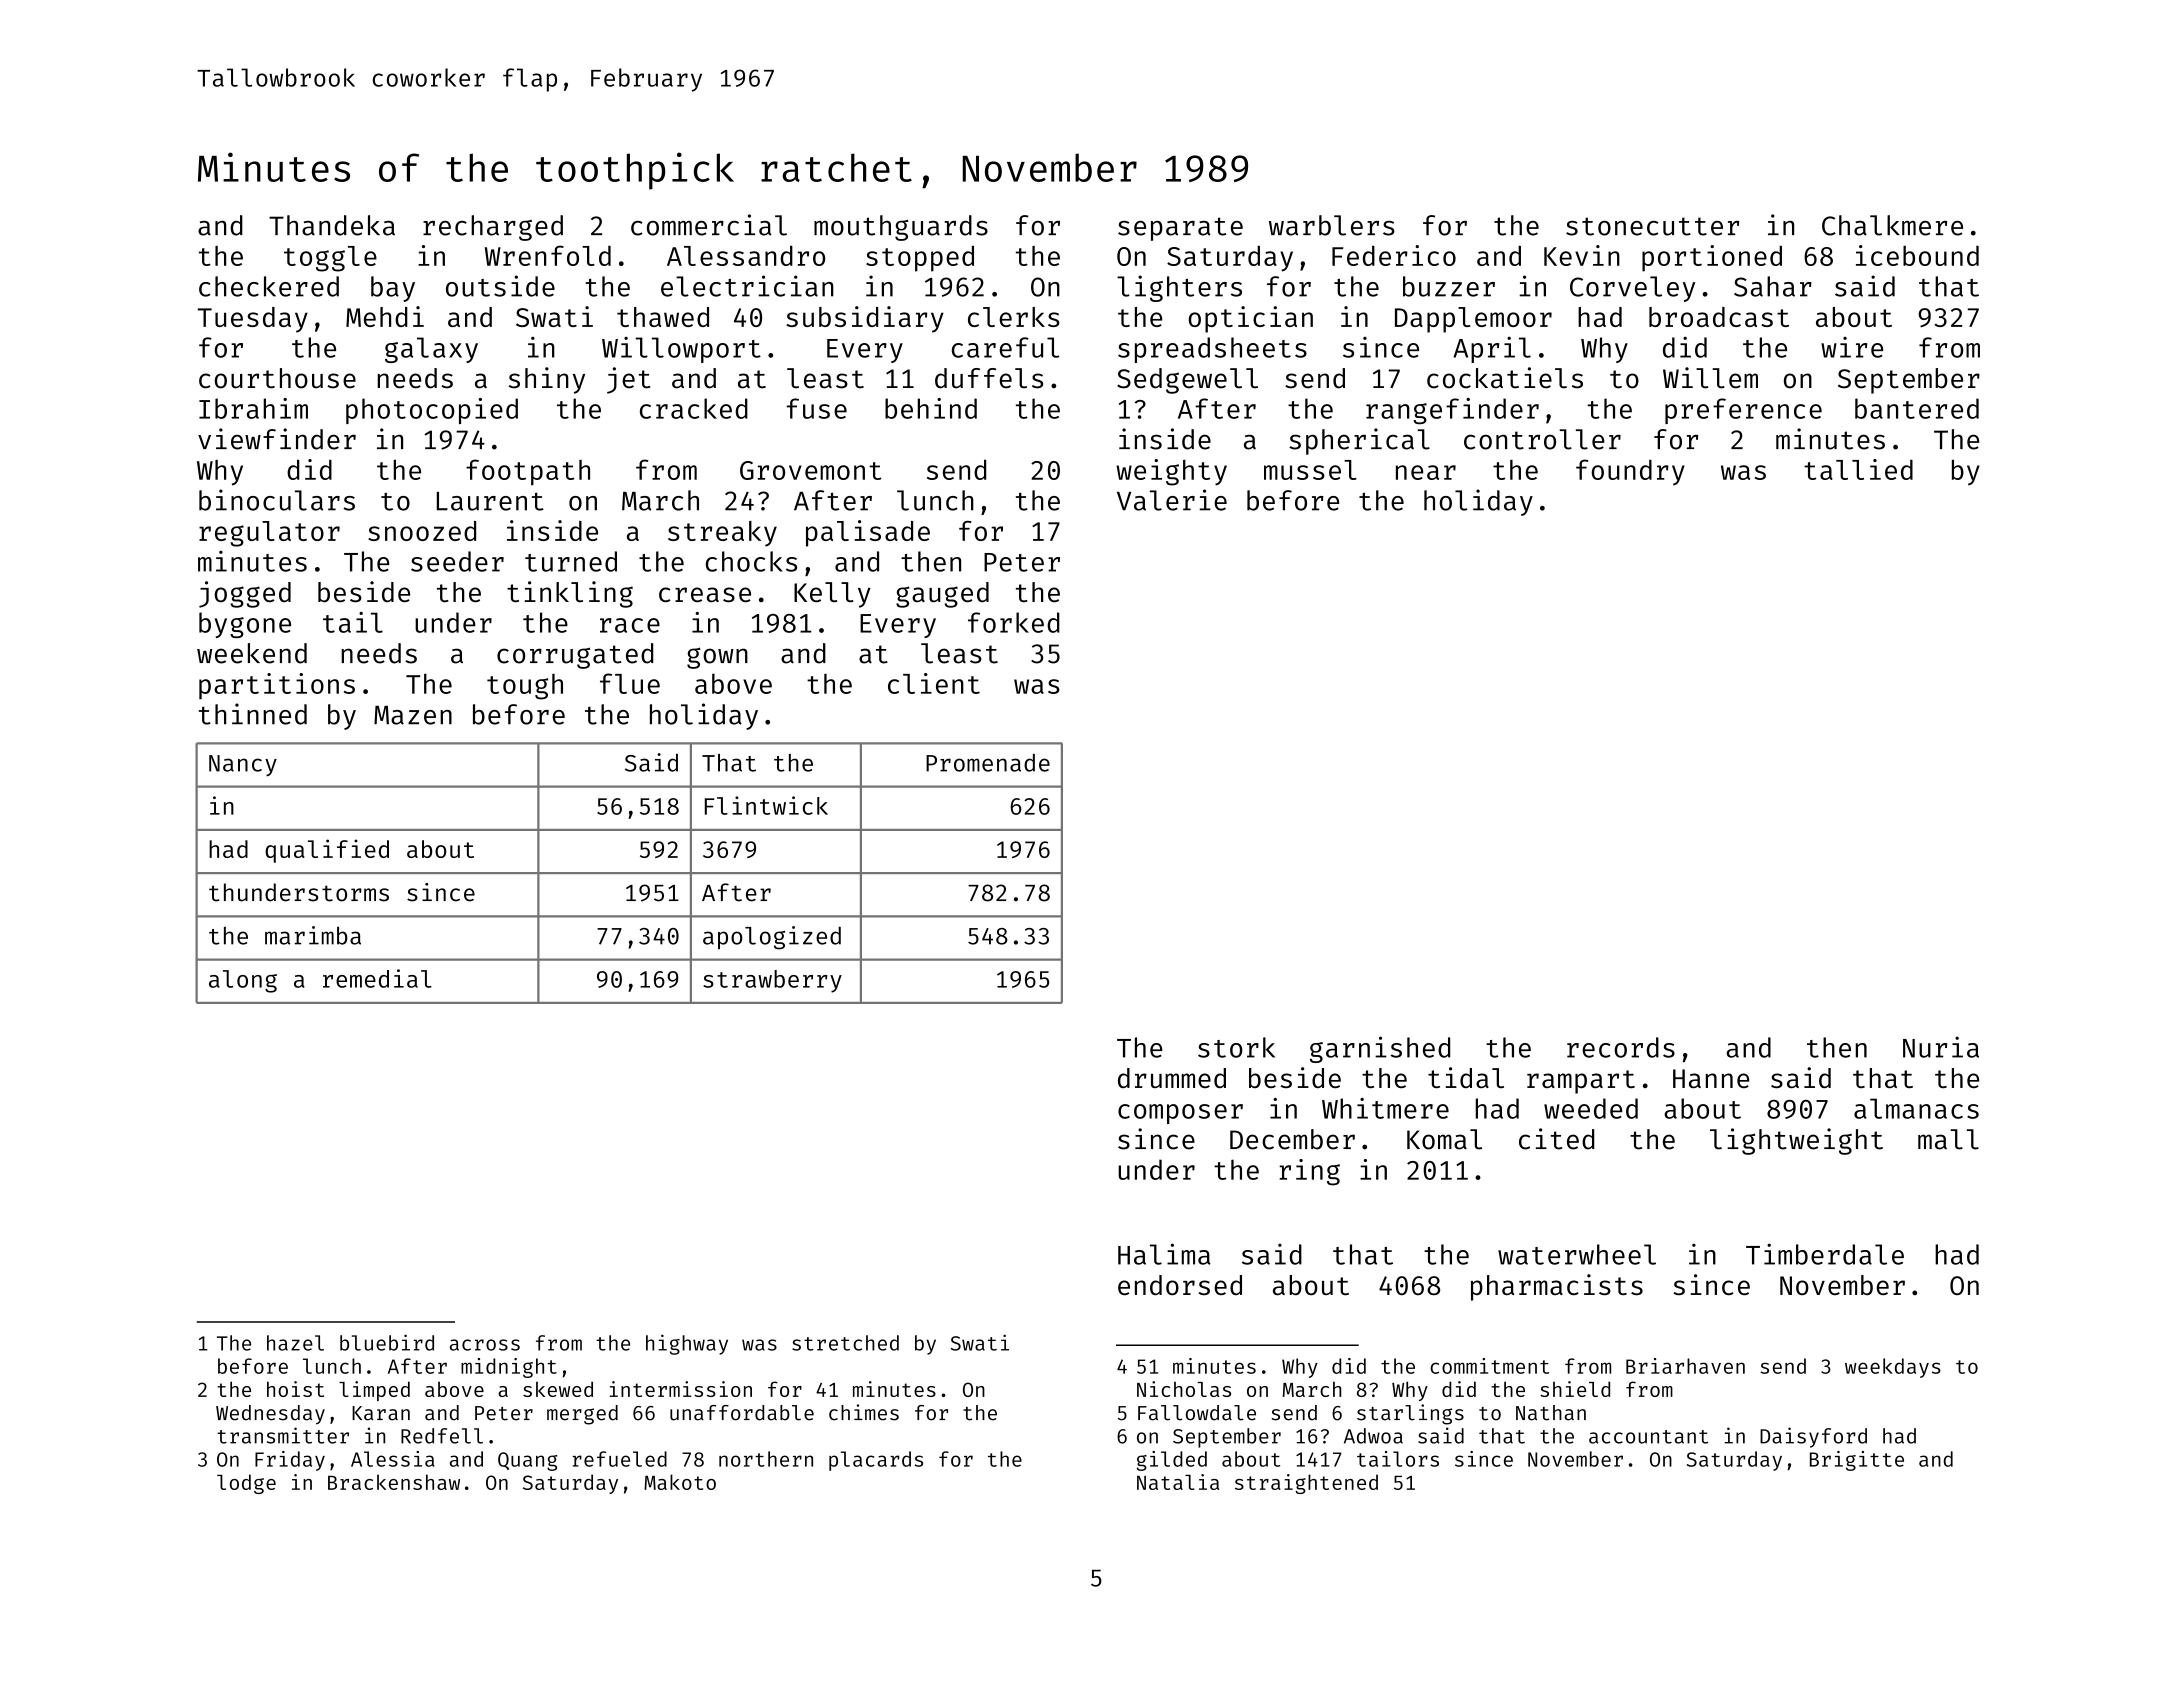 This page has height=1683, width=2178. Describe the element at coordinates (1332, 225) in the page. I see `warblers` at that location.
